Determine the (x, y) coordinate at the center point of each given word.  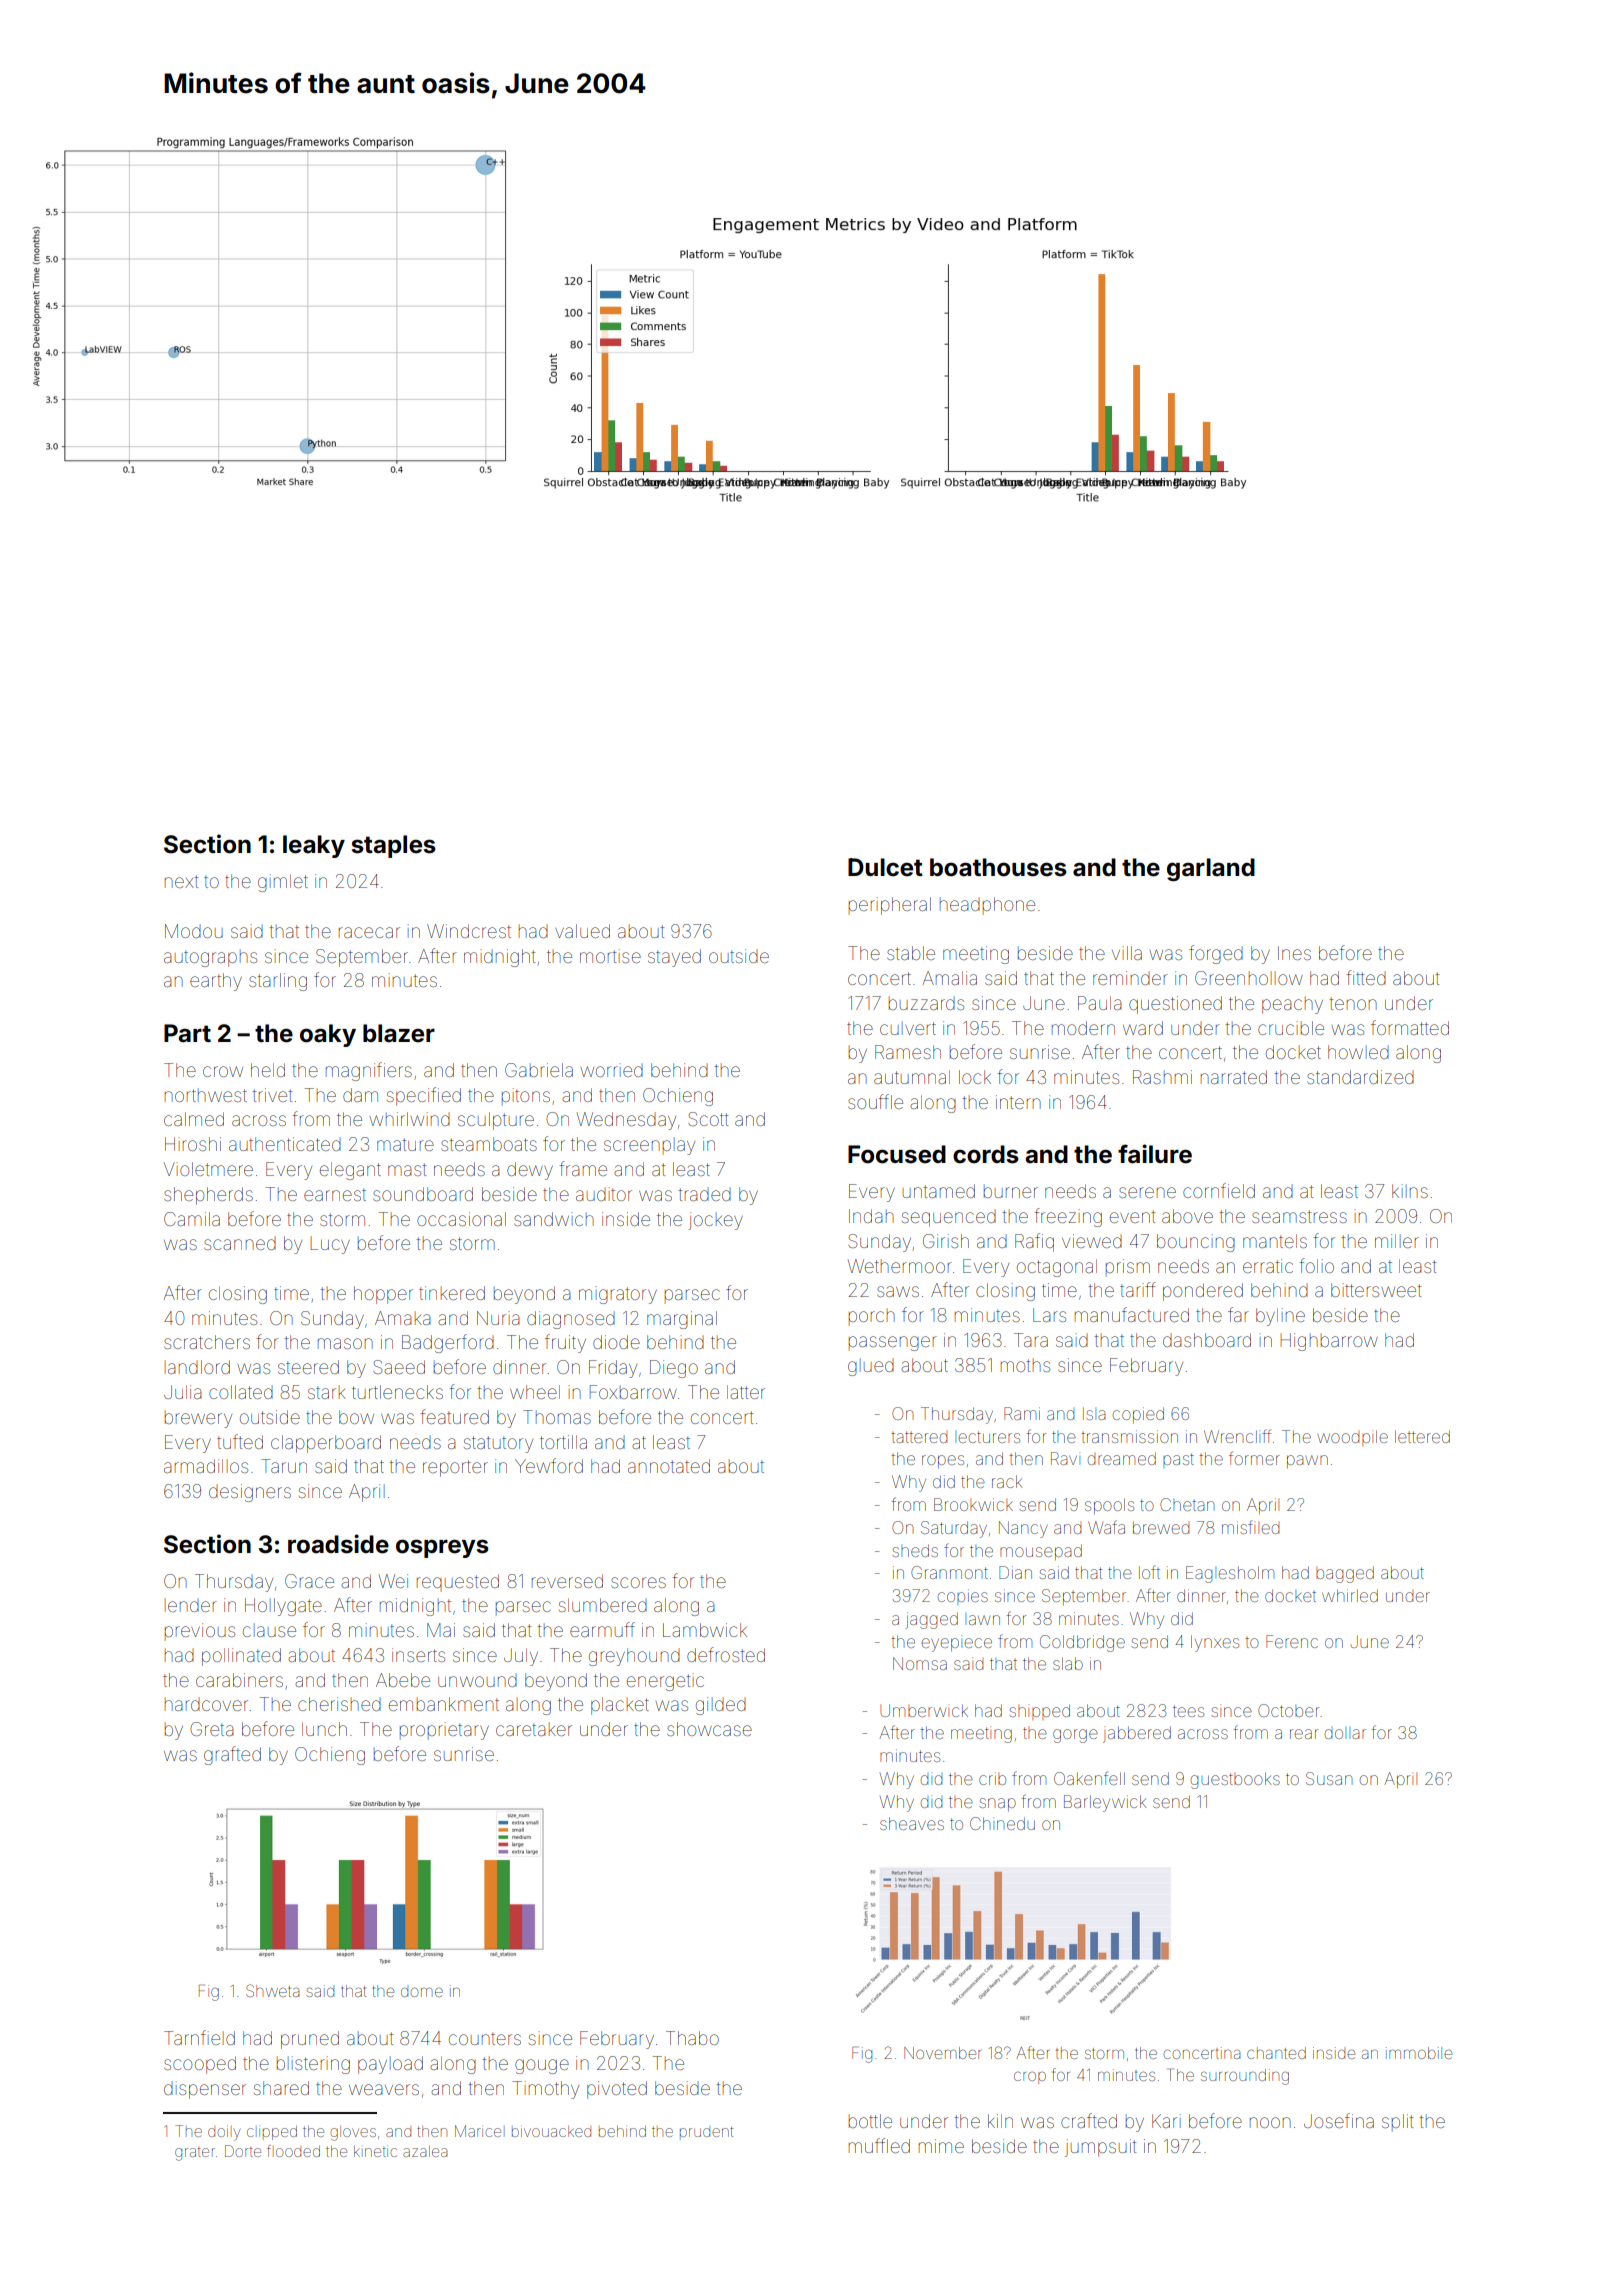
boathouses (998, 867)
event (1132, 1216)
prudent (706, 2131)
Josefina (1339, 2120)
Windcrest (469, 931)
